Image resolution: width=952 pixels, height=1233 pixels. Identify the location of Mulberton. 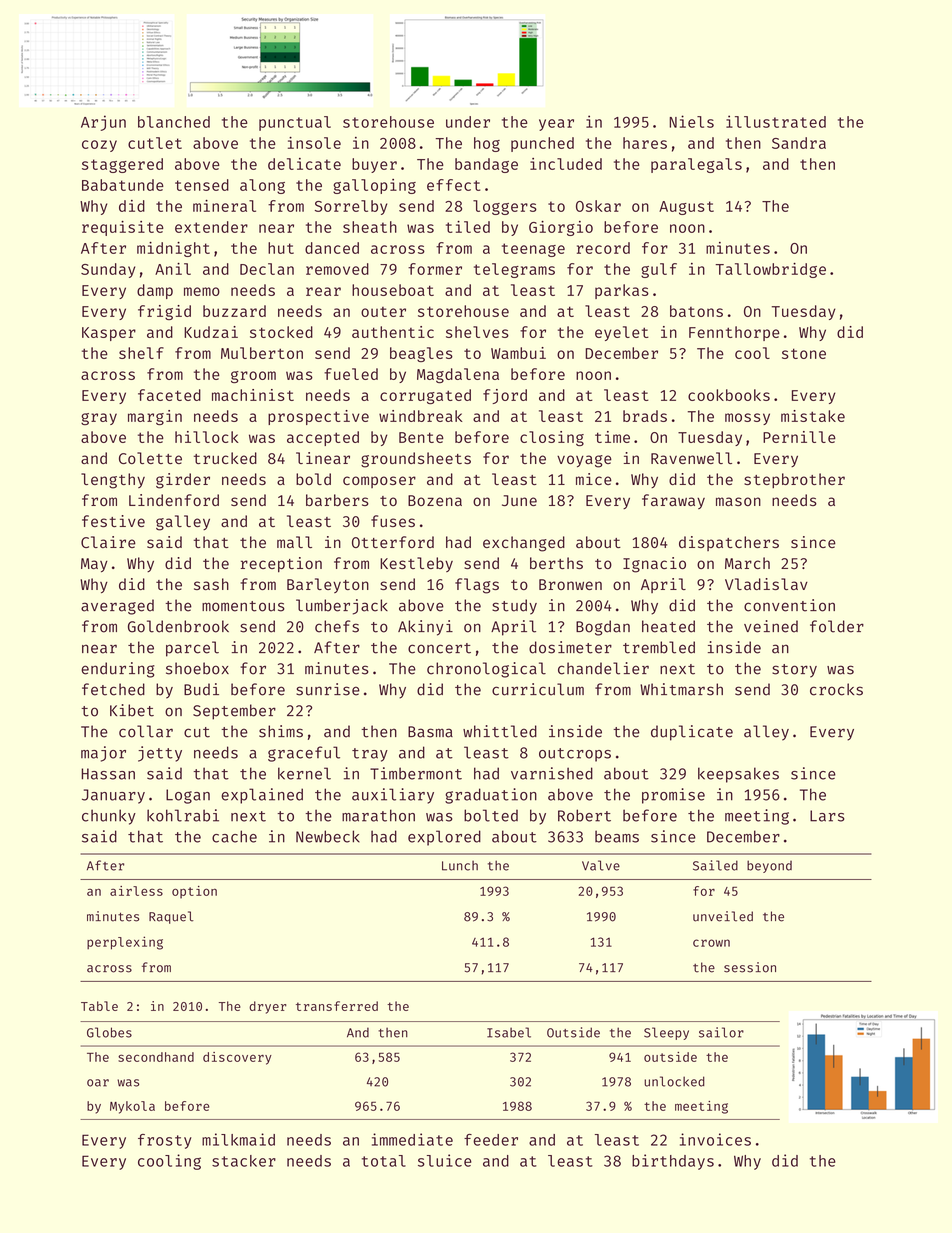
(262, 353).
